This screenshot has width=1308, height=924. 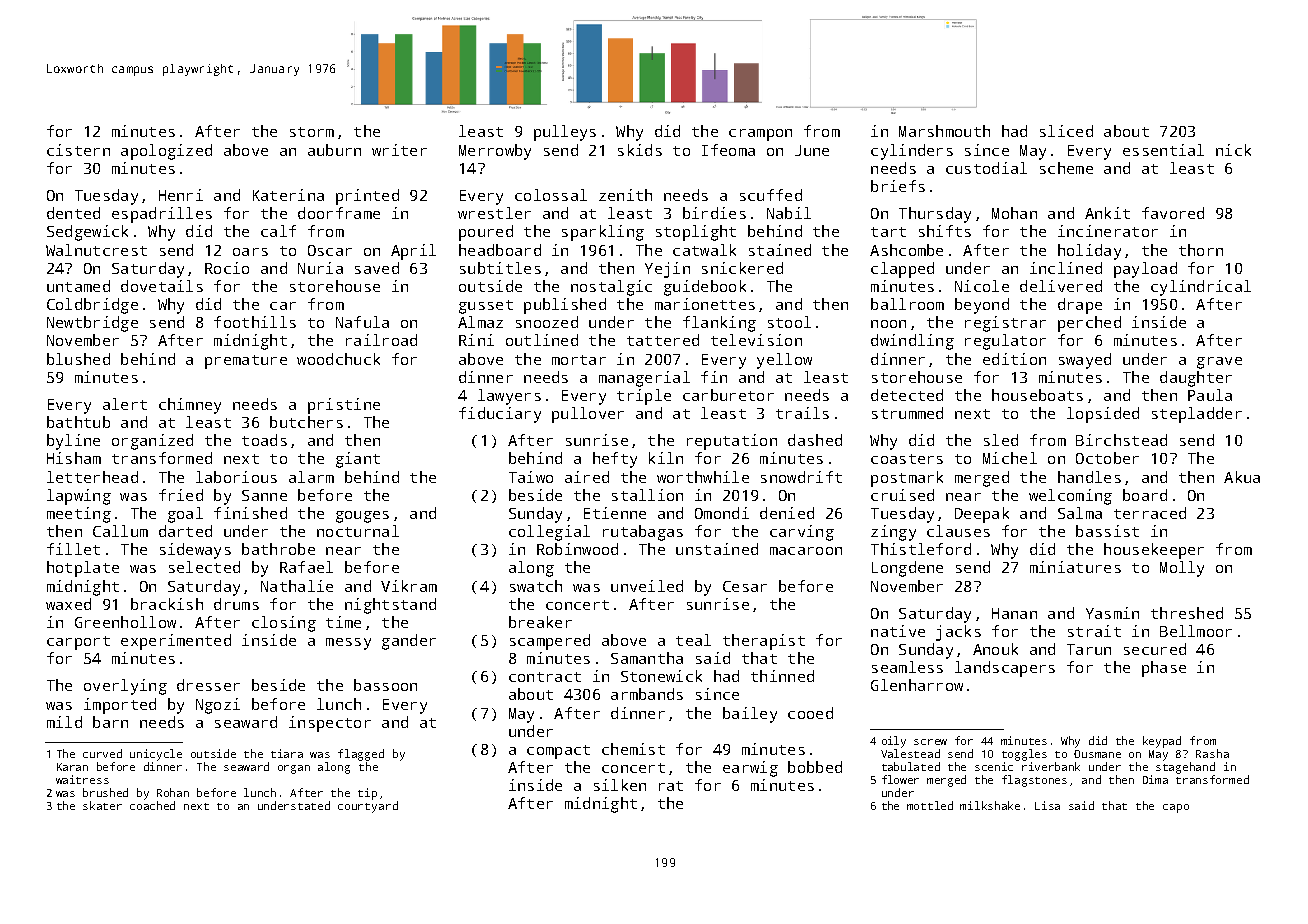 I want to click on aired, so click(x=587, y=477).
